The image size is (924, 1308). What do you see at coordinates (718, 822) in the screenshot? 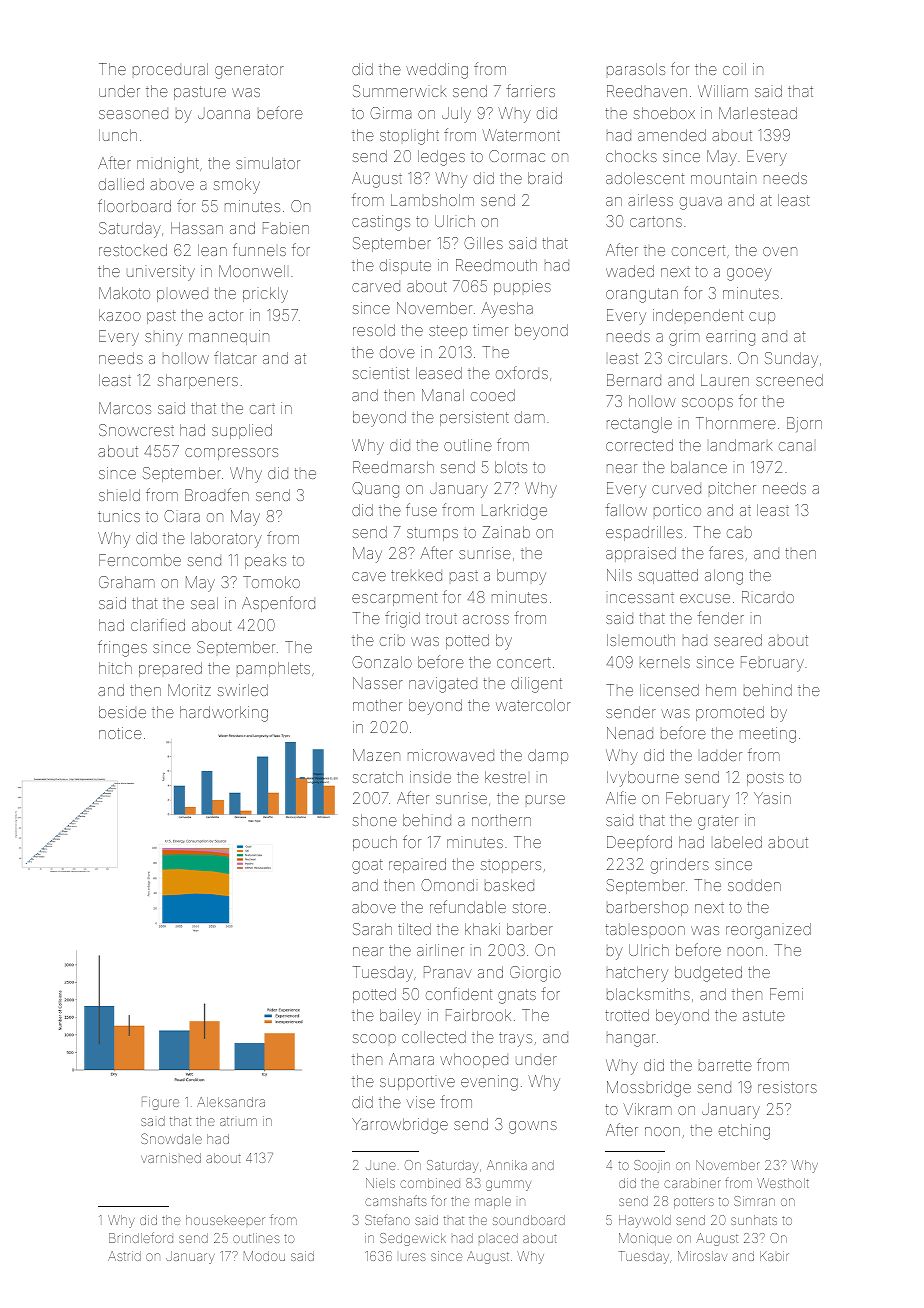
I see `grater` at bounding box center [718, 822].
